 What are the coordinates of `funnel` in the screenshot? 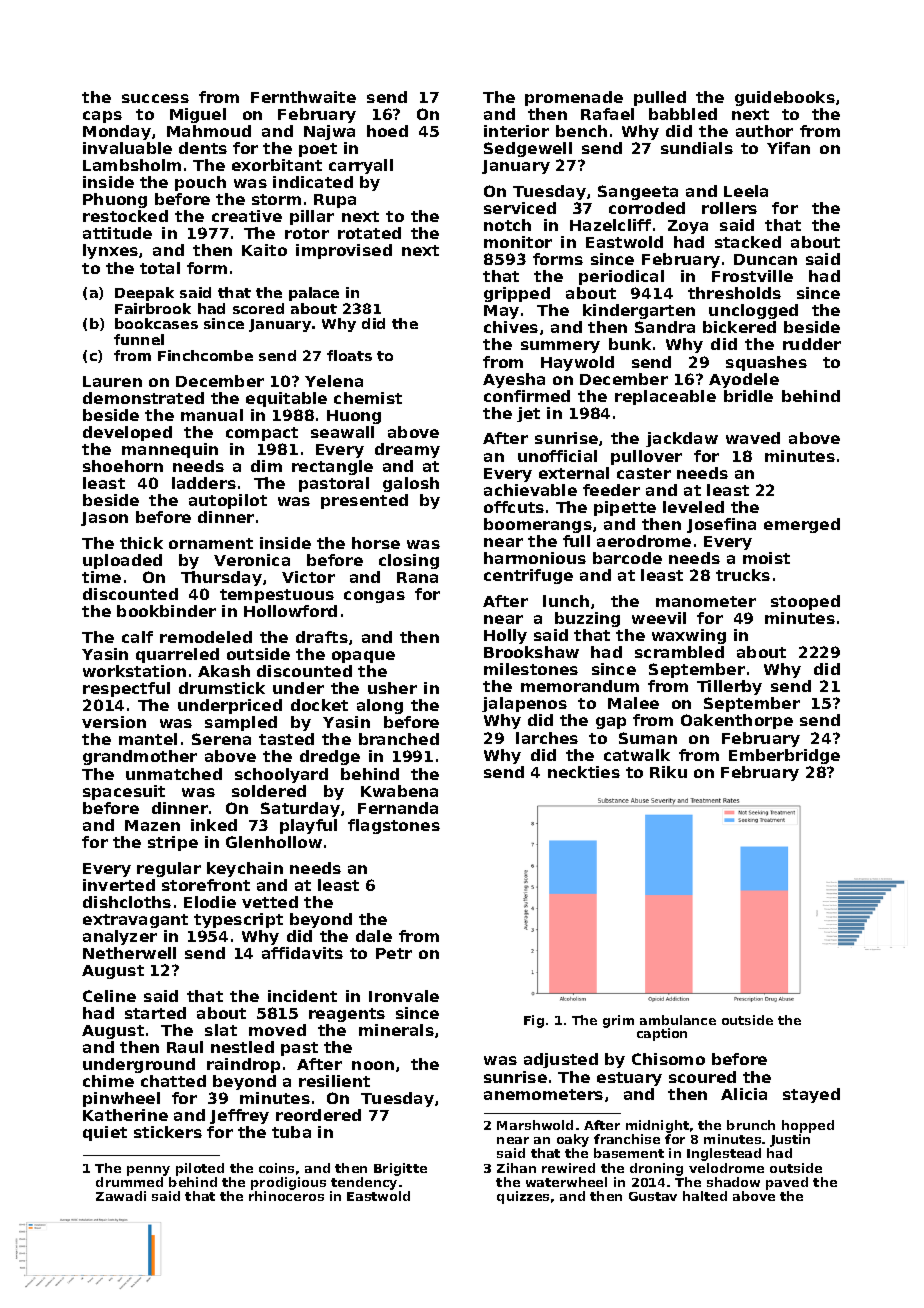 It's located at (139, 339).
